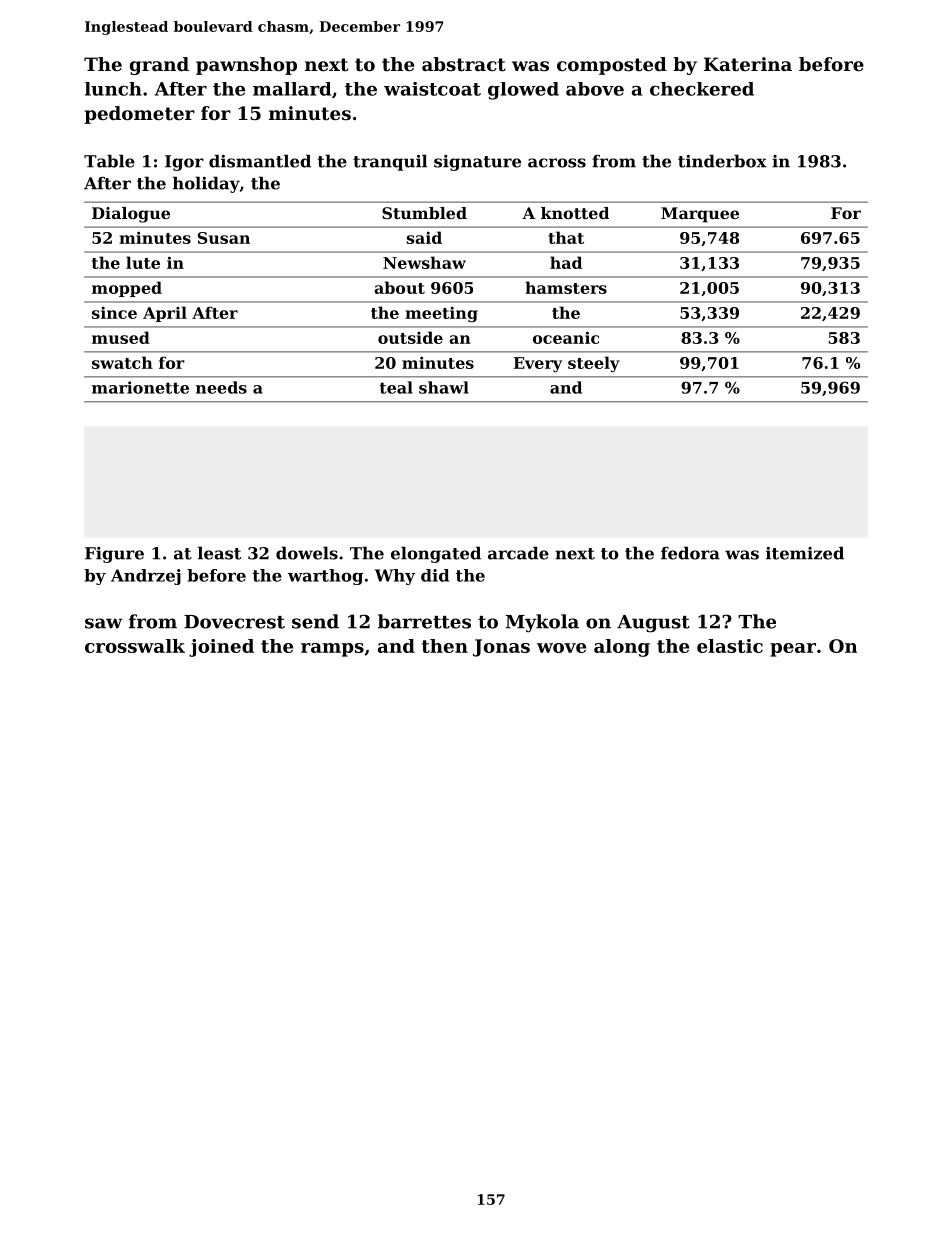 This screenshot has width=952, height=1233. Describe the element at coordinates (464, 64) in the screenshot. I see `abstract` at that location.
